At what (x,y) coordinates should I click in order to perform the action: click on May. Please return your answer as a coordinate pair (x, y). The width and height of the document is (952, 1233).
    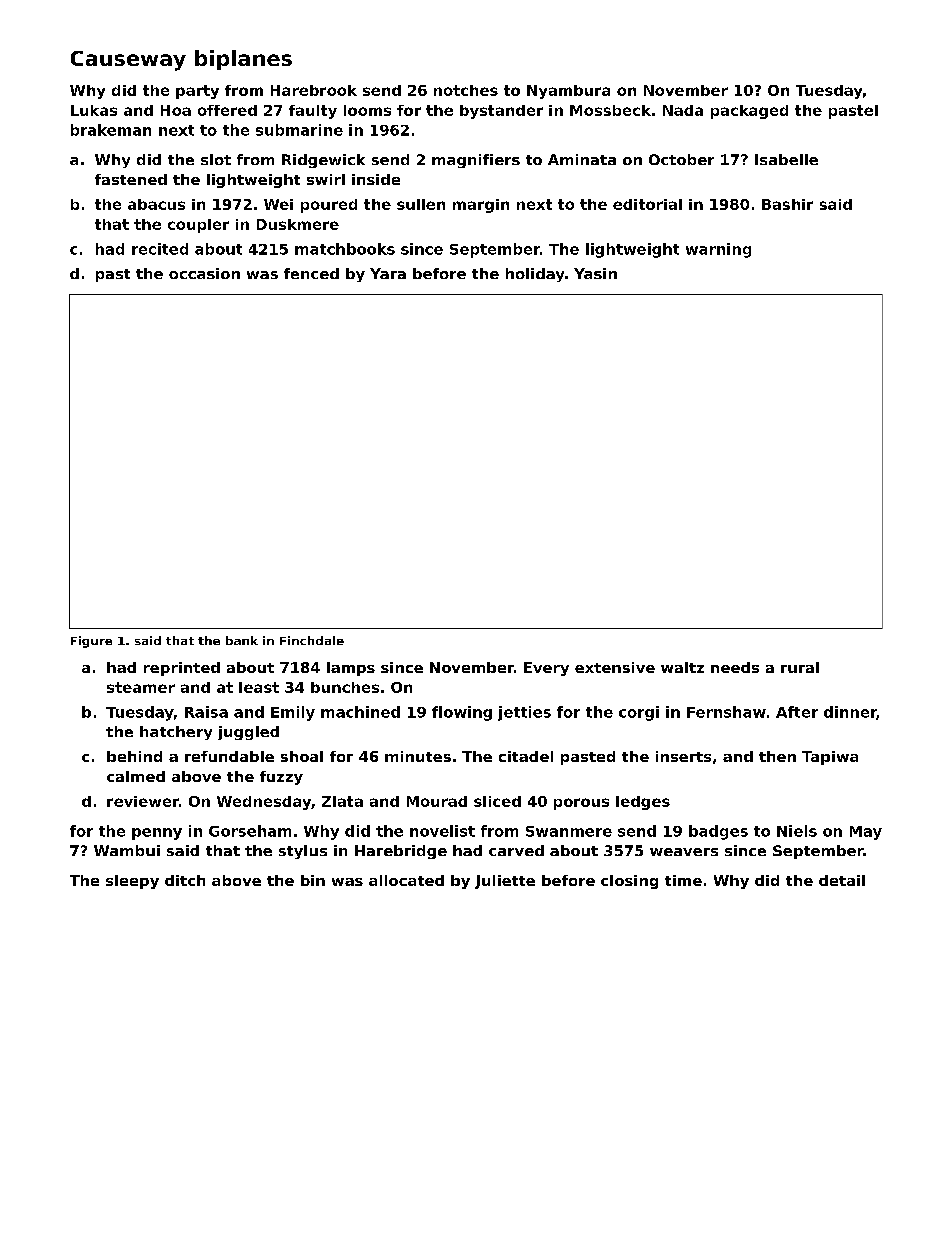
    Looking at the image, I should click on (866, 833).
